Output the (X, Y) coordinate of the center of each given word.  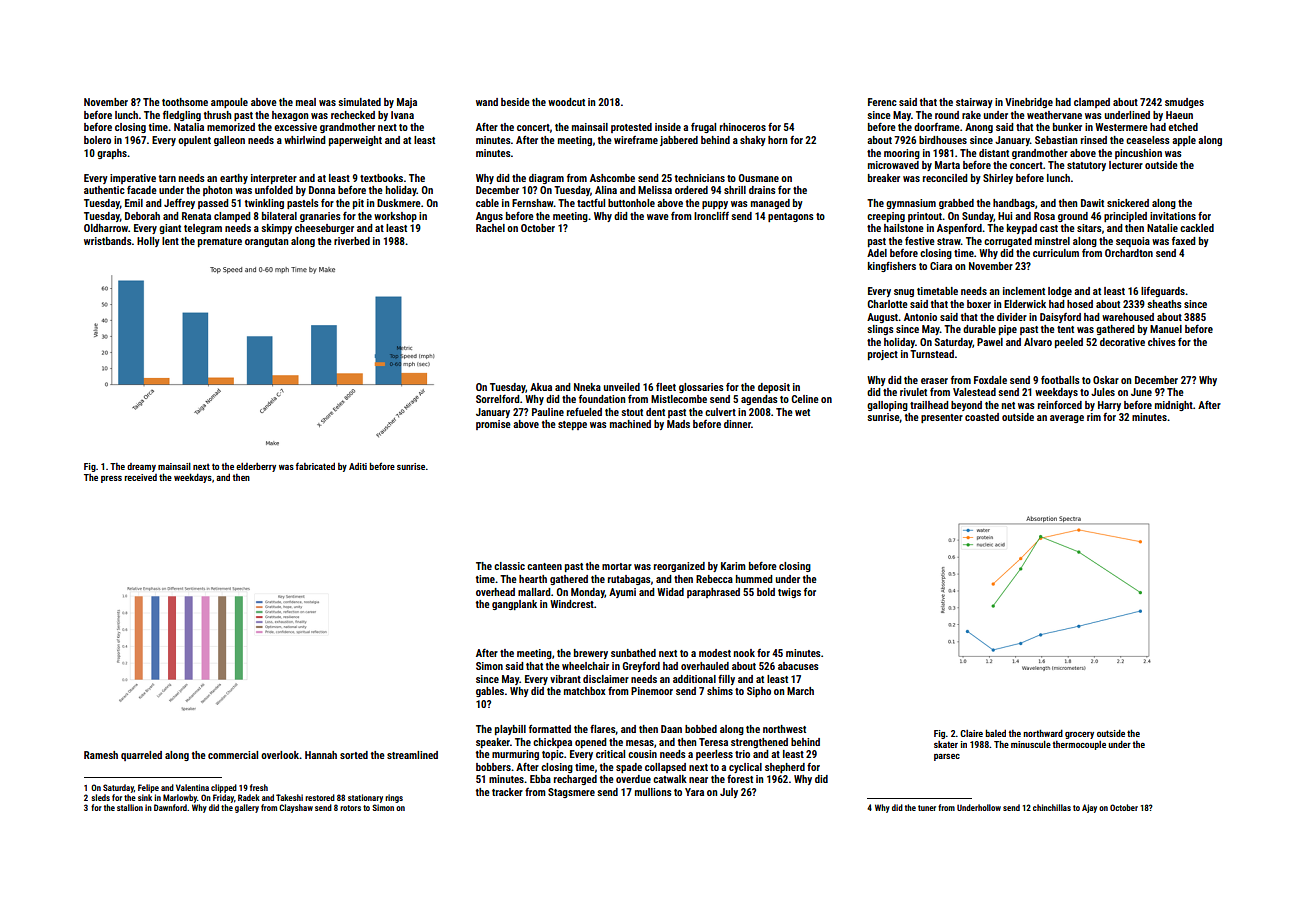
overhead (495, 592)
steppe (572, 425)
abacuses (798, 666)
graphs (112, 154)
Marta (947, 165)
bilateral (279, 216)
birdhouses (943, 140)
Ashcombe (612, 178)
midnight (1174, 406)
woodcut (566, 102)
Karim (733, 566)
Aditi (358, 466)
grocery (1079, 735)
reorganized (679, 567)
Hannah (321, 755)
